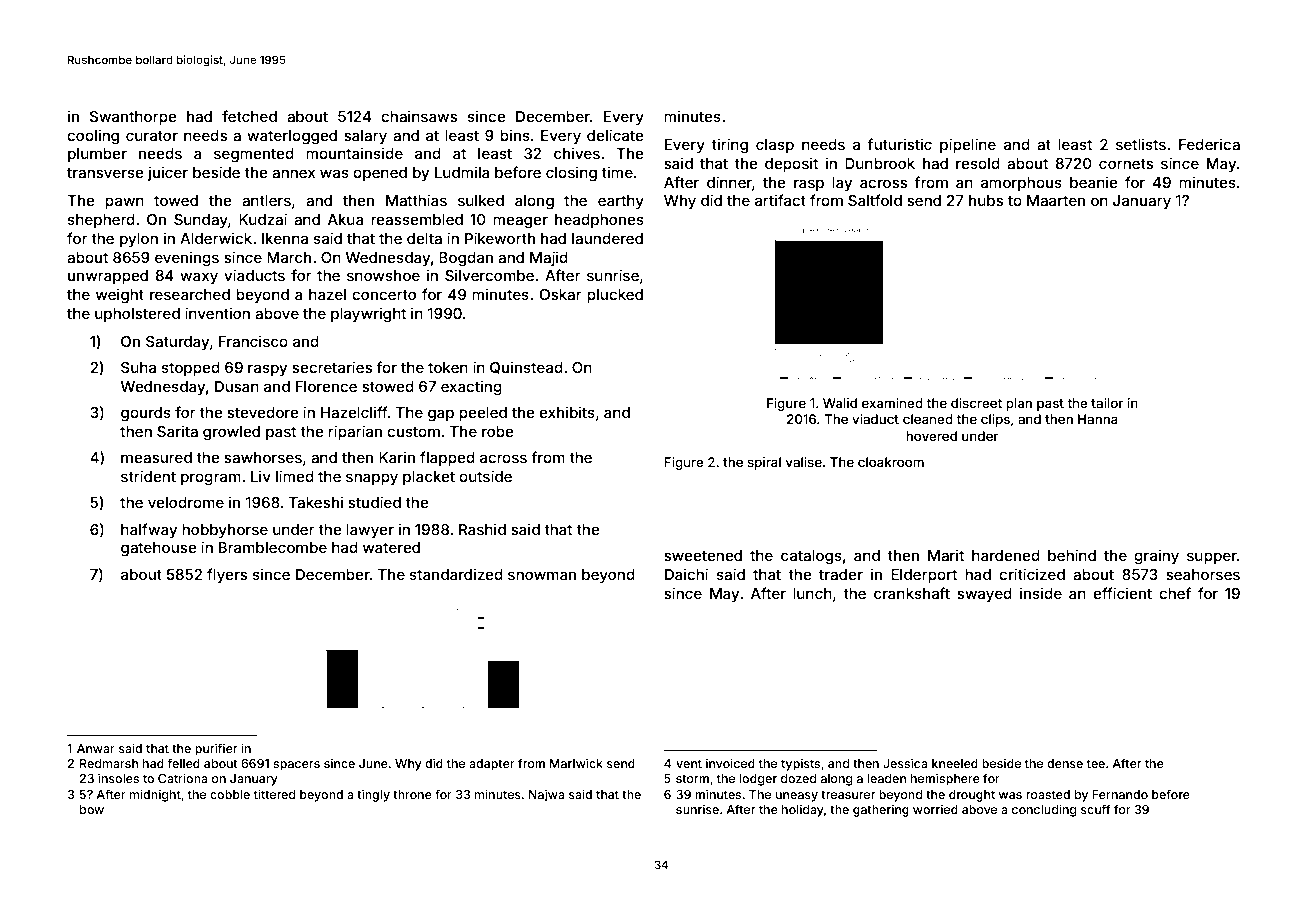 The height and width of the image is (924, 1308). What do you see at coordinates (1056, 200) in the image?
I see `Maarten` at bounding box center [1056, 200].
